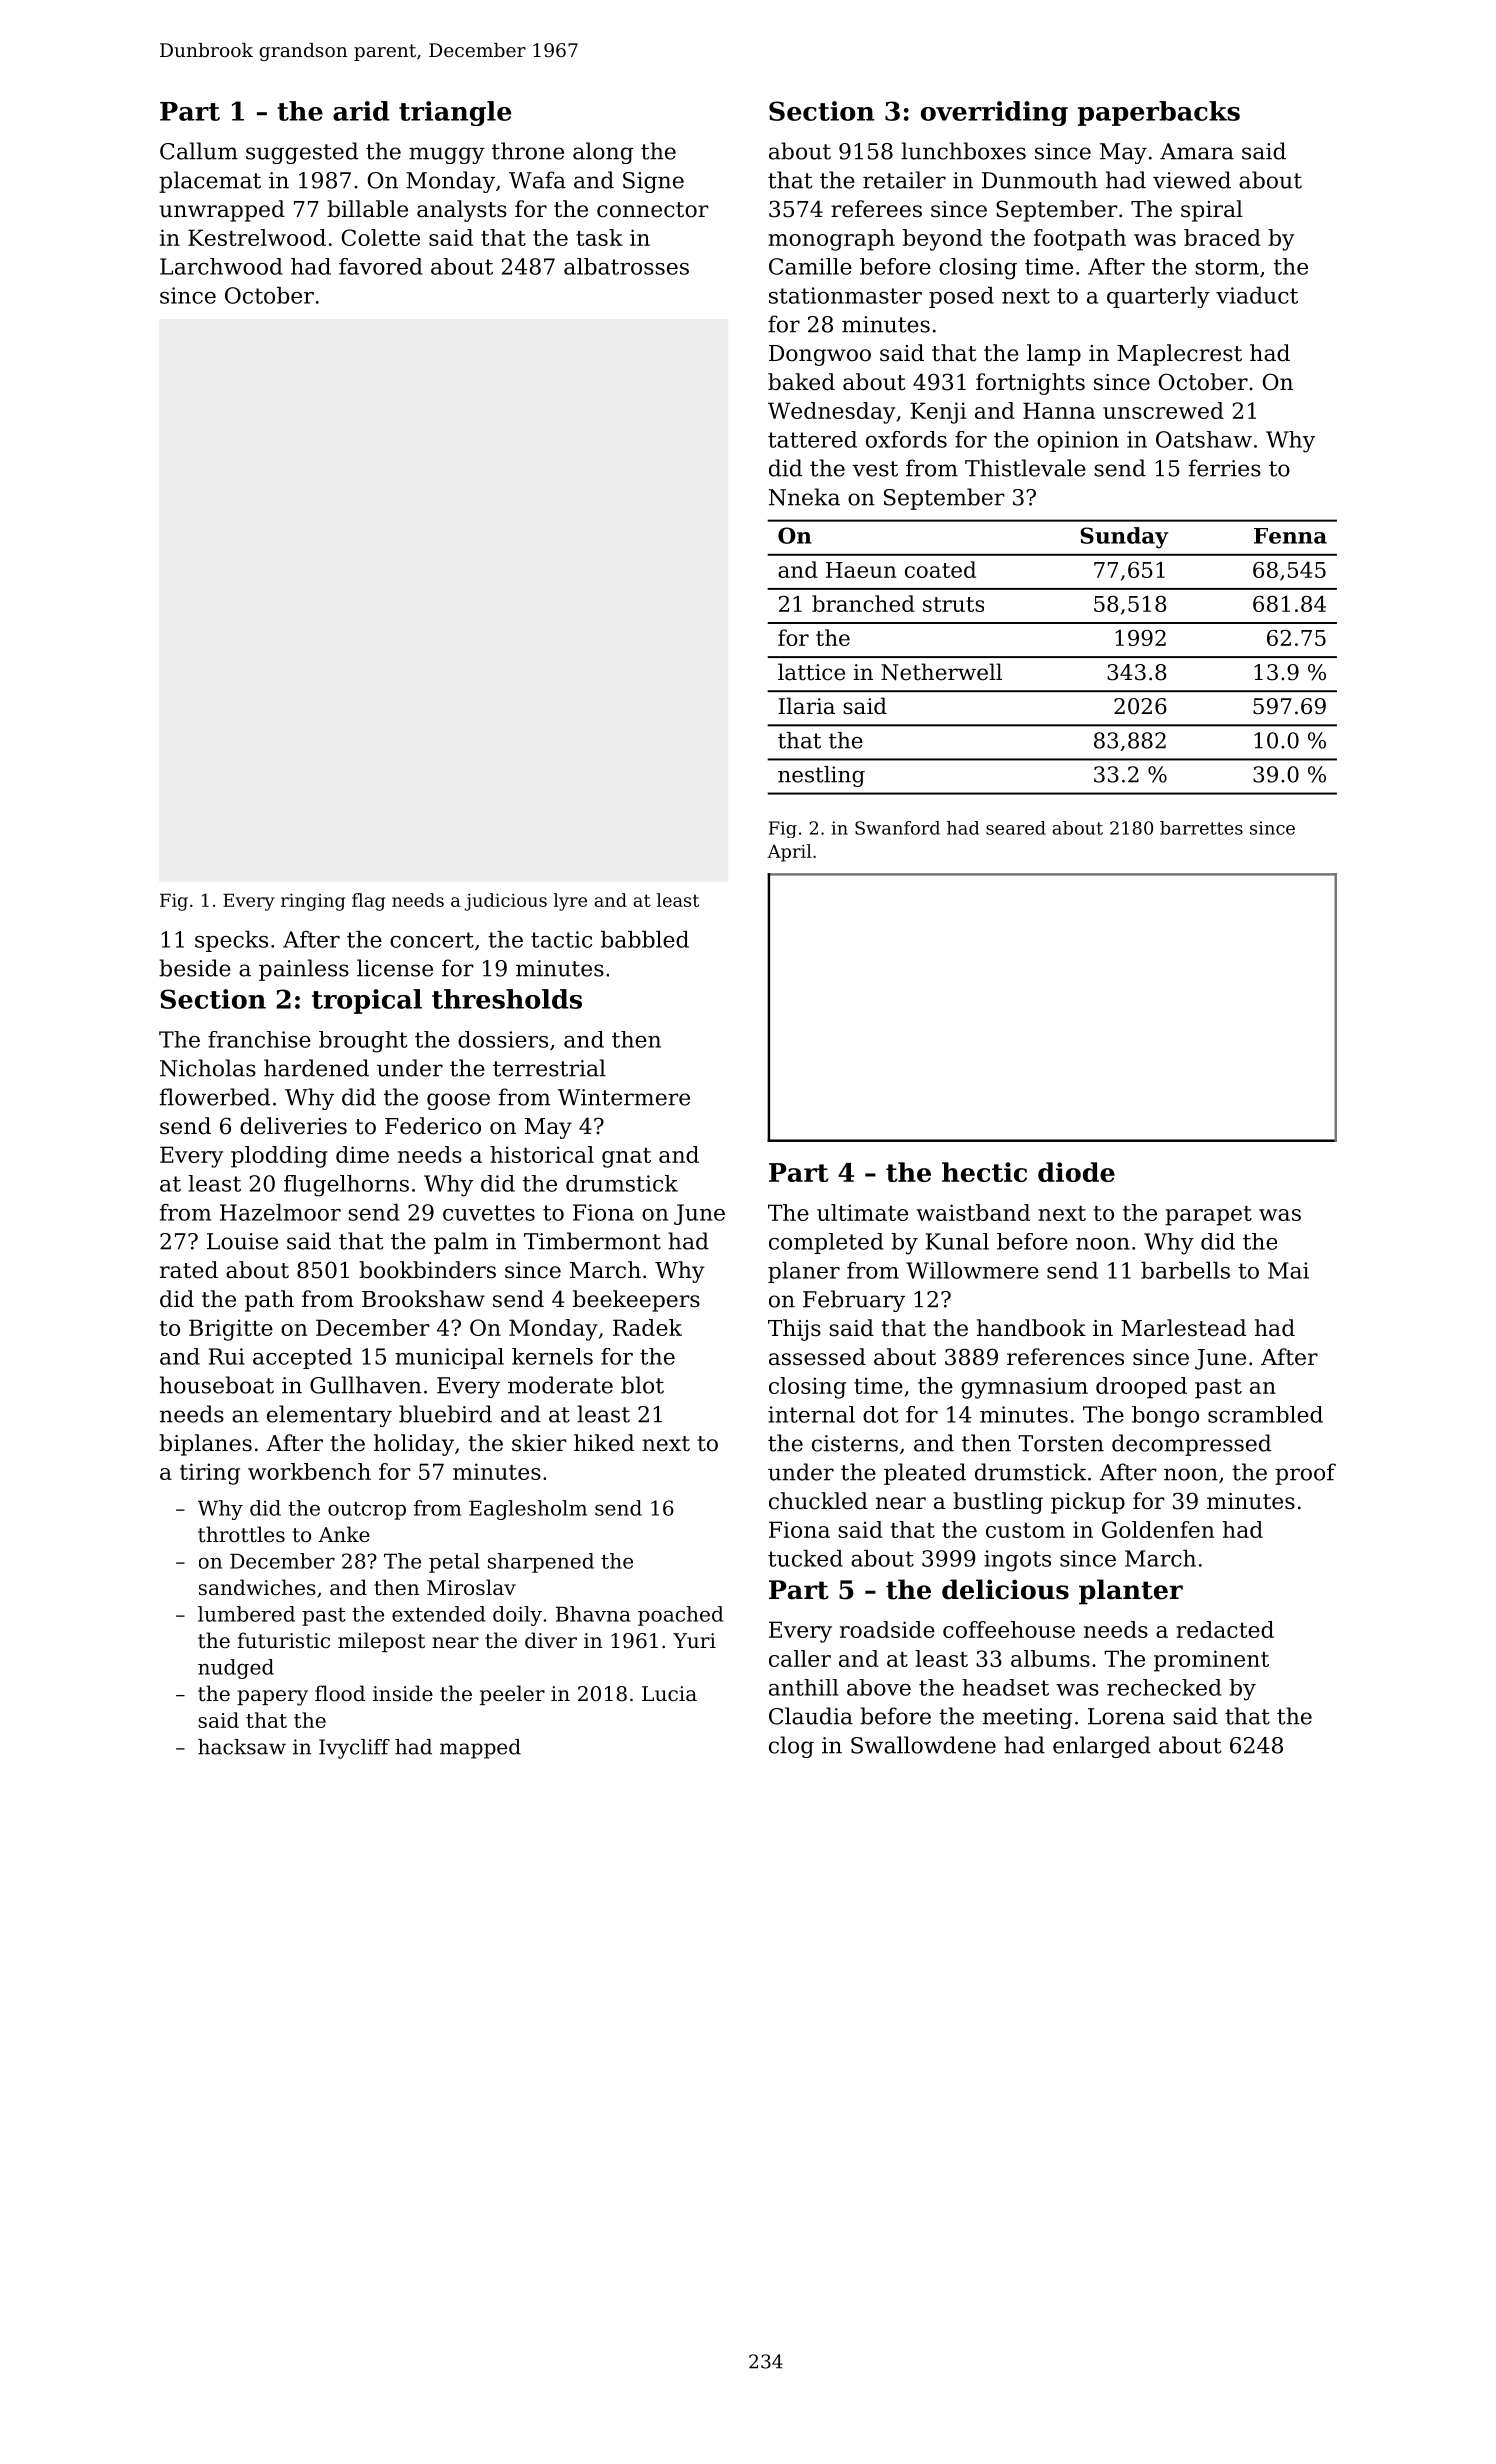 The height and width of the screenshot is (2464, 1496). What do you see at coordinates (242, 1241) in the screenshot?
I see `Louise` at bounding box center [242, 1241].
